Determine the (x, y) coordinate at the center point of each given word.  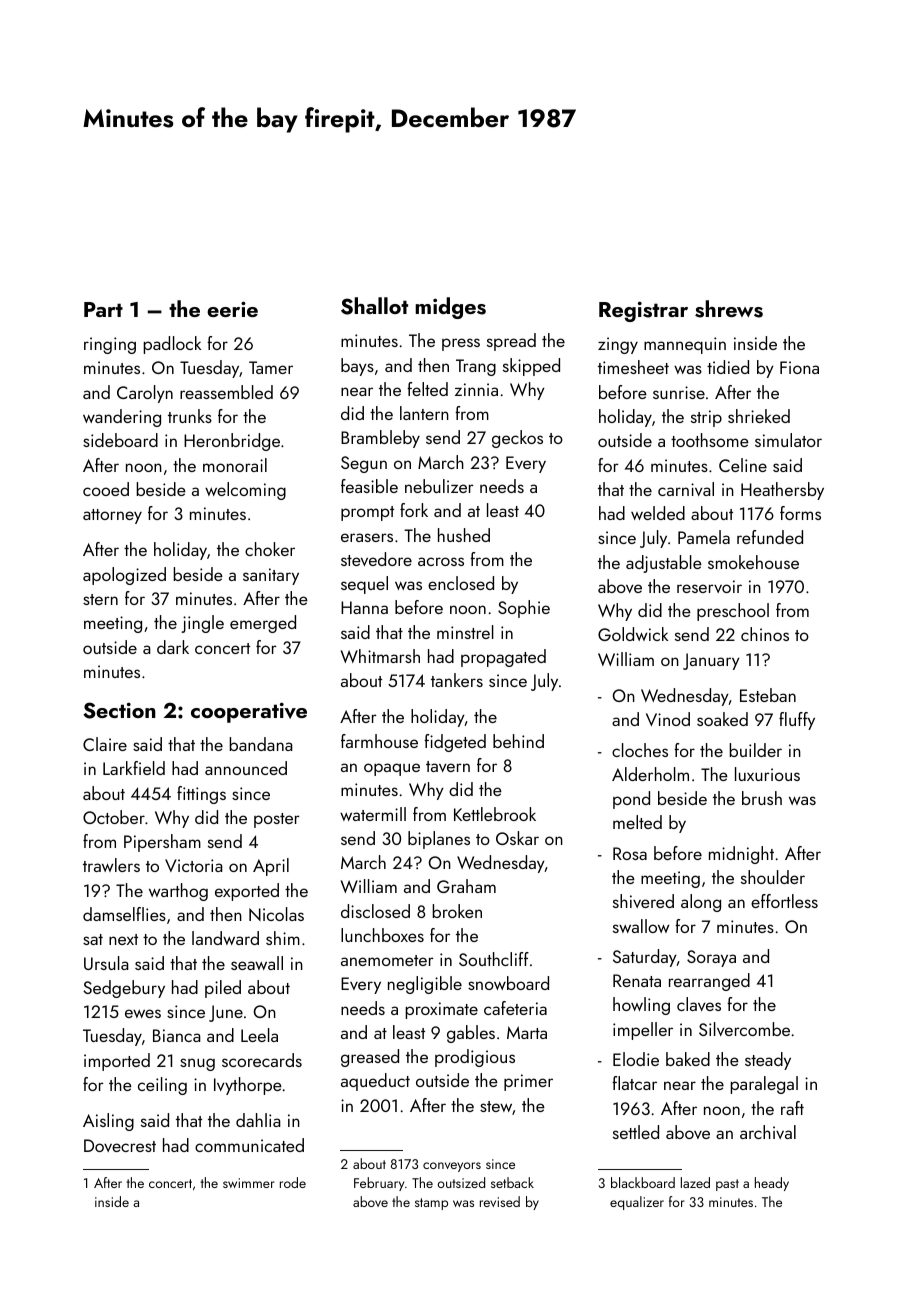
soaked (722, 719)
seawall (257, 963)
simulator (788, 440)
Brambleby (380, 439)
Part (103, 309)
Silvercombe (744, 1029)
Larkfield (134, 768)
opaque (392, 769)
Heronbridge (232, 442)
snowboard (508, 983)
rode (293, 1182)
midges (450, 308)
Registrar (643, 311)
